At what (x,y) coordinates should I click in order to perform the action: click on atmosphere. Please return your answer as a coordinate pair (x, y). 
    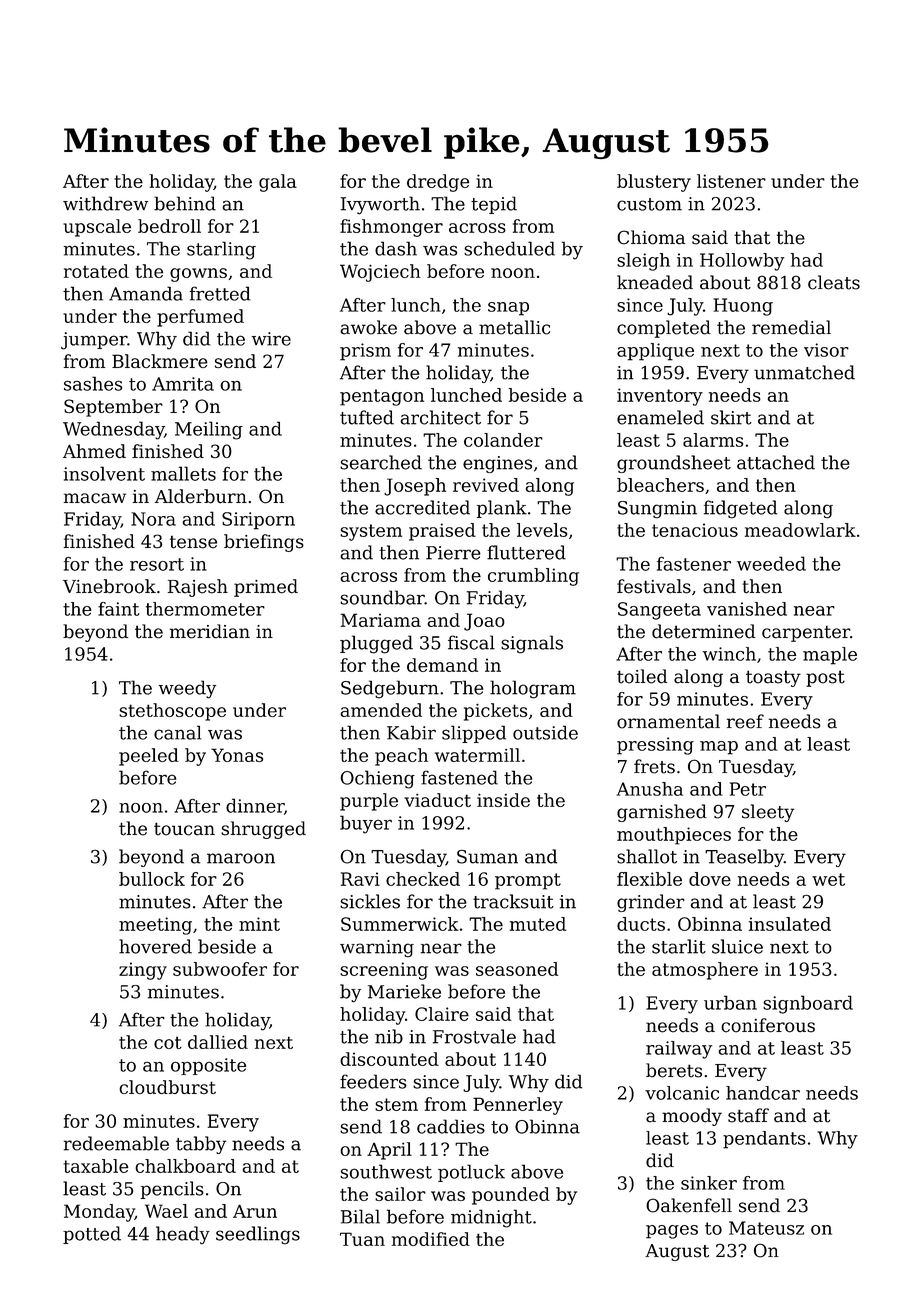
    Looking at the image, I should click on (705, 971).
